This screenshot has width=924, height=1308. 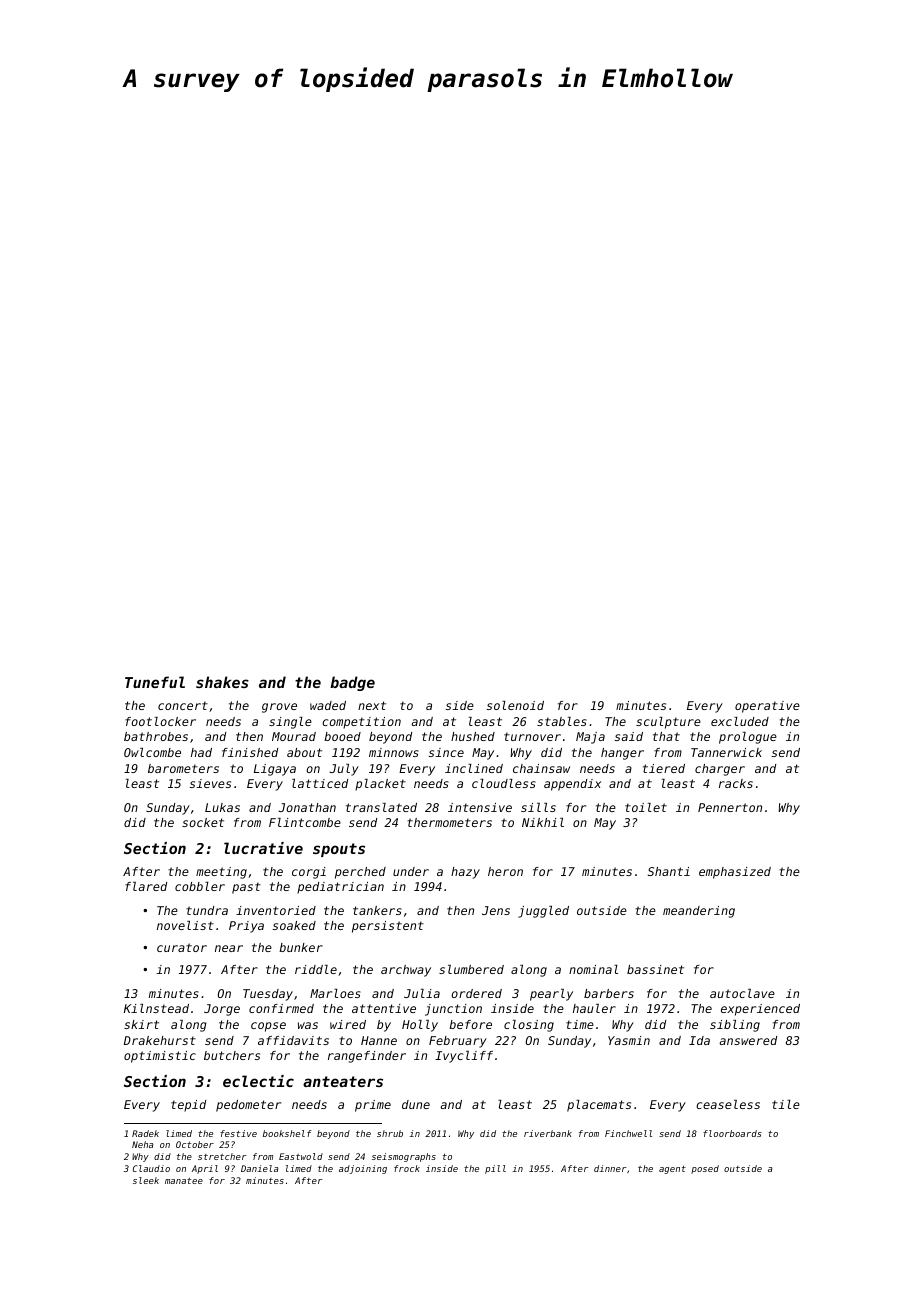 What do you see at coordinates (352, 683) in the screenshot?
I see `badge` at bounding box center [352, 683].
